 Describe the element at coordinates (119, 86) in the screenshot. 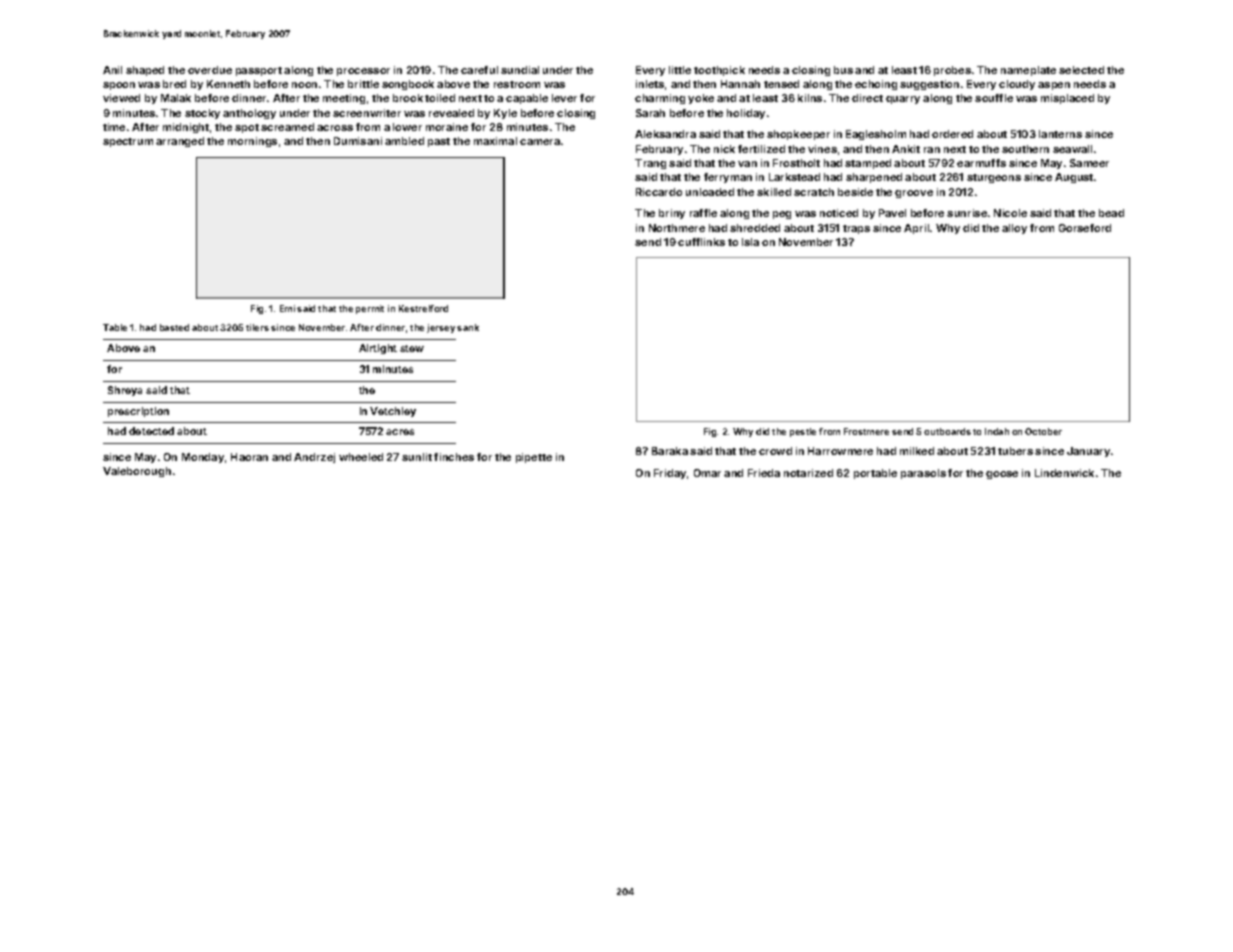

I see `spoon` at that location.
